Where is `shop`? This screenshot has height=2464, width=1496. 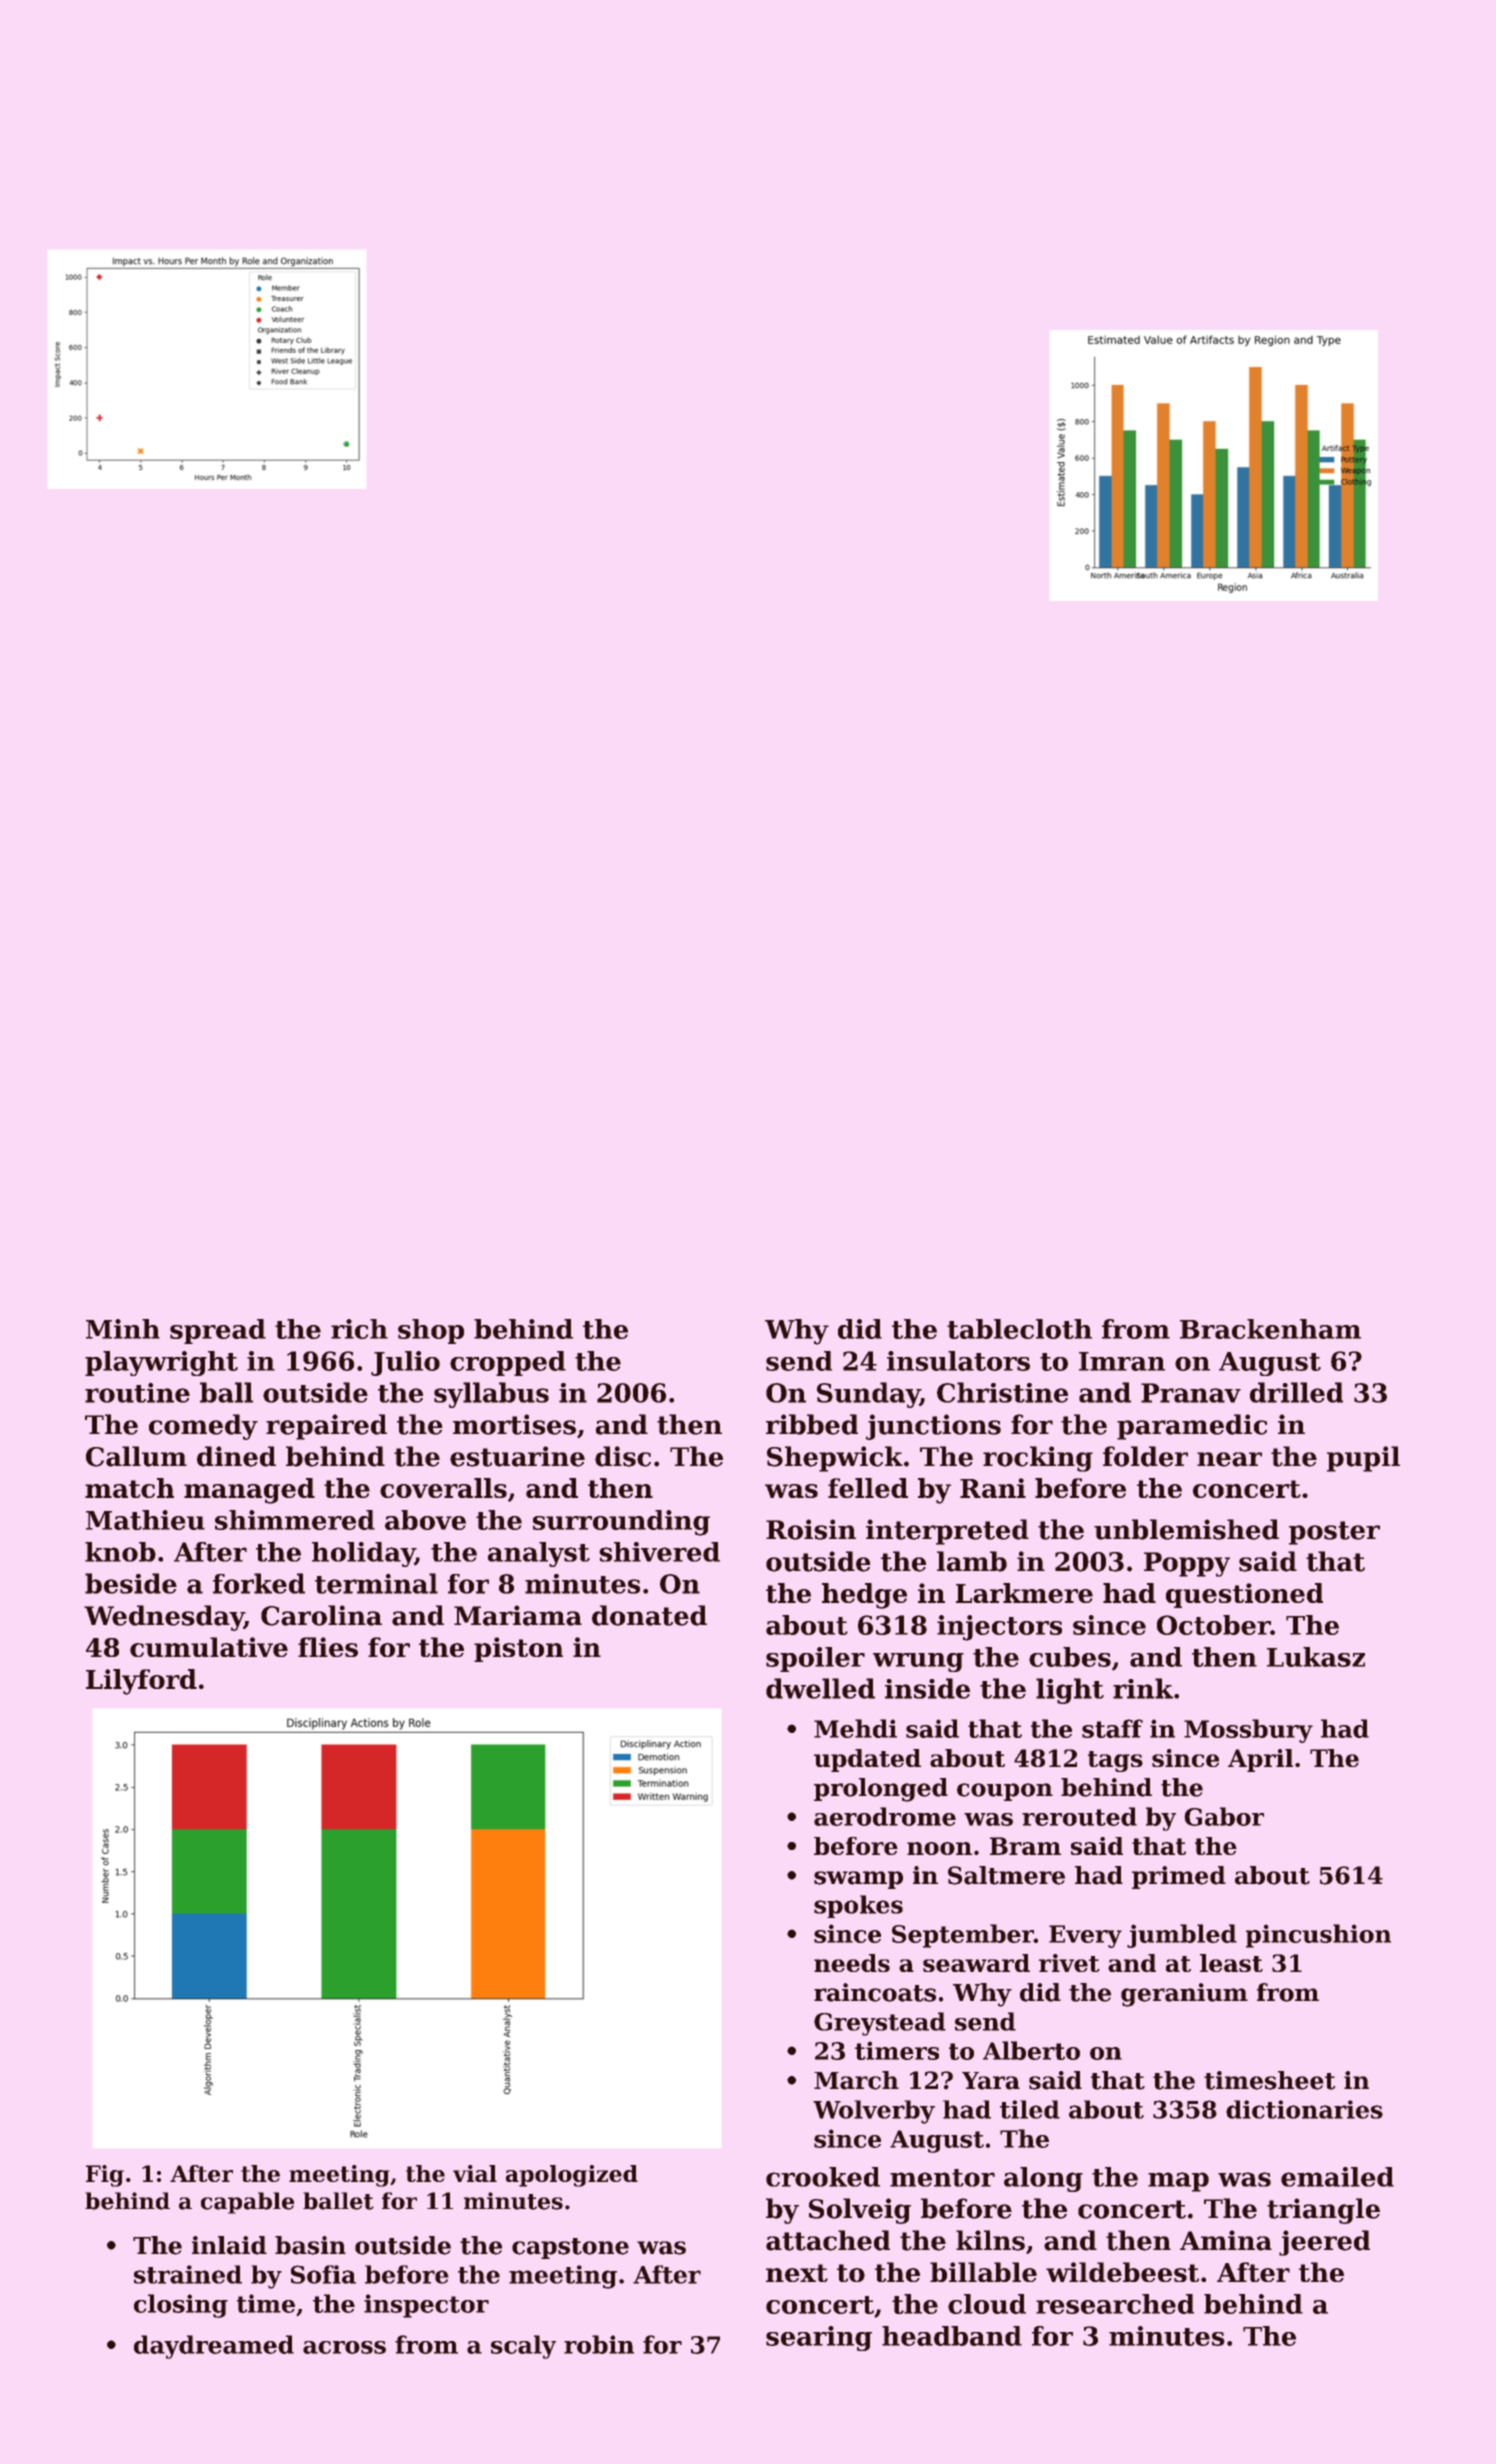 shop is located at coordinates (431, 1331).
